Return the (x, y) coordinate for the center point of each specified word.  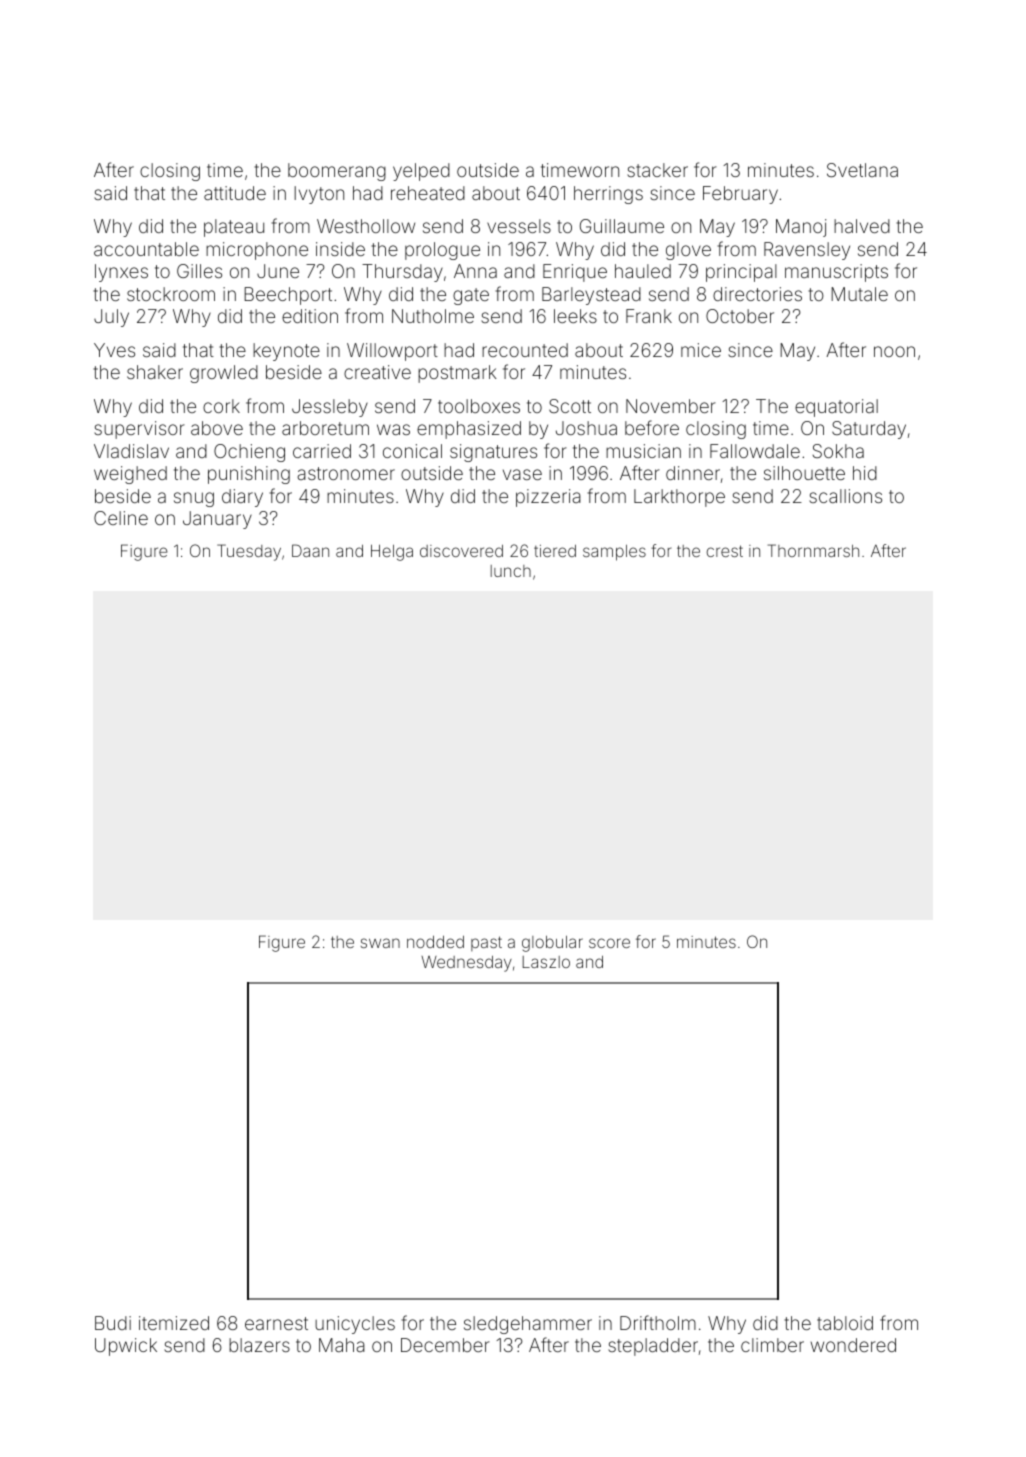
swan (380, 943)
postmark (457, 374)
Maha (342, 1345)
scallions (845, 496)
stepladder (653, 1347)
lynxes (121, 273)
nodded (435, 942)
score (609, 943)
